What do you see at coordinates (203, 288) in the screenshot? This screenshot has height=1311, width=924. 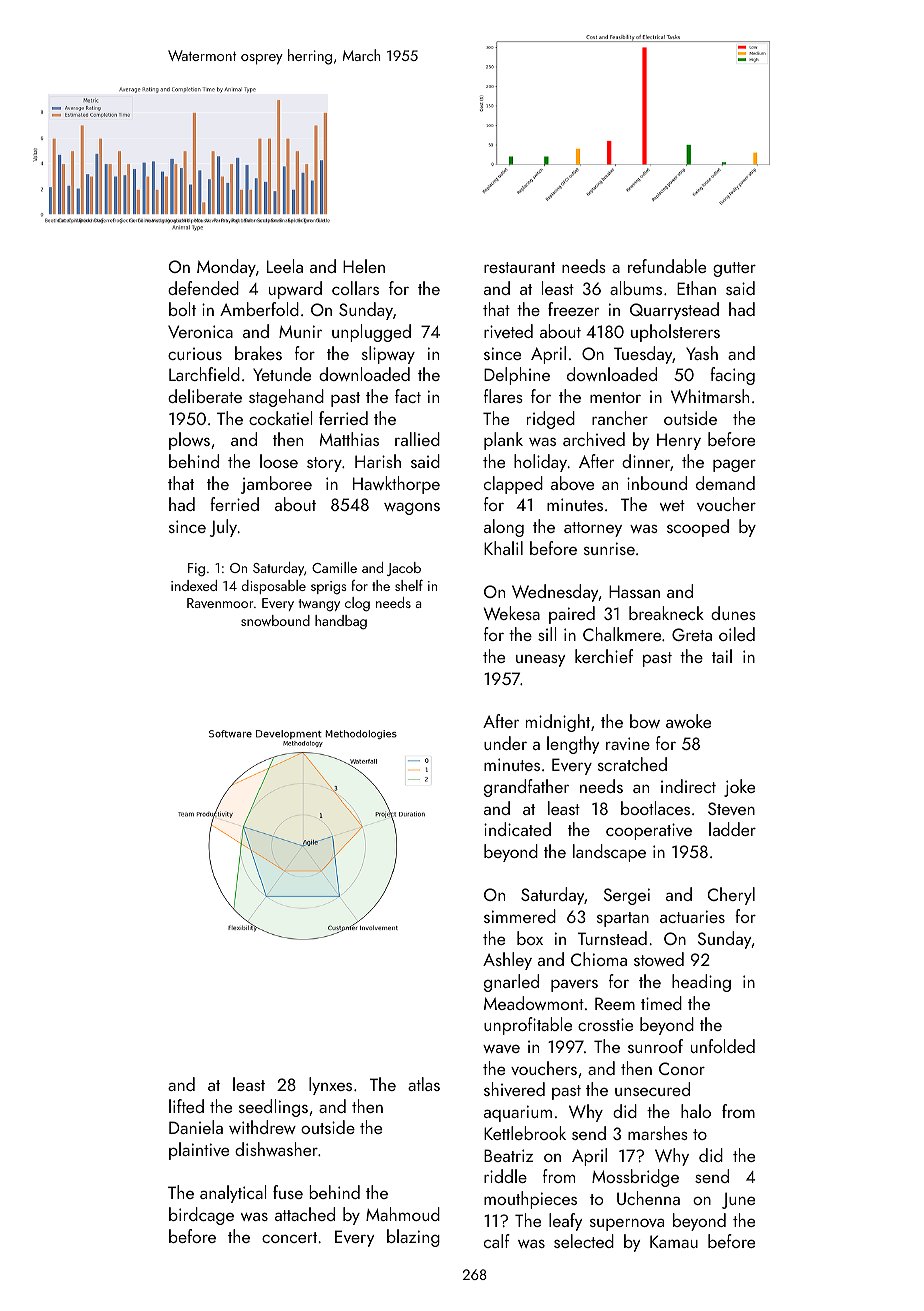 I see `defended` at bounding box center [203, 288].
